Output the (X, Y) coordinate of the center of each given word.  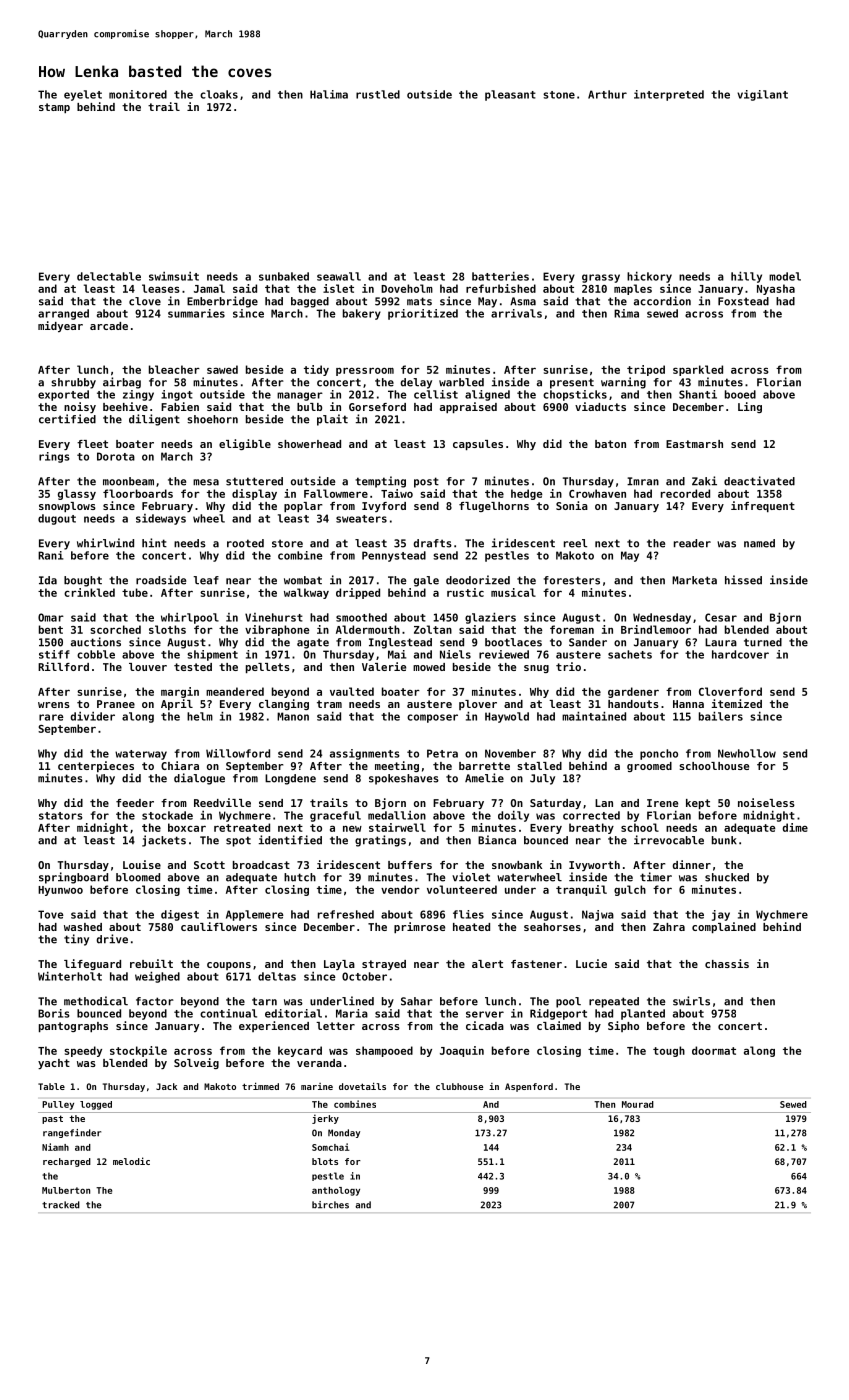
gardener (633, 692)
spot (238, 841)
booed (740, 394)
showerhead (309, 444)
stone (559, 95)
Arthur (607, 94)
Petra (442, 753)
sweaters (361, 519)
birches (330, 1205)
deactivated (759, 481)
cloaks (219, 94)
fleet (92, 444)
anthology (336, 1191)
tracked (61, 1205)
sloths (167, 629)
